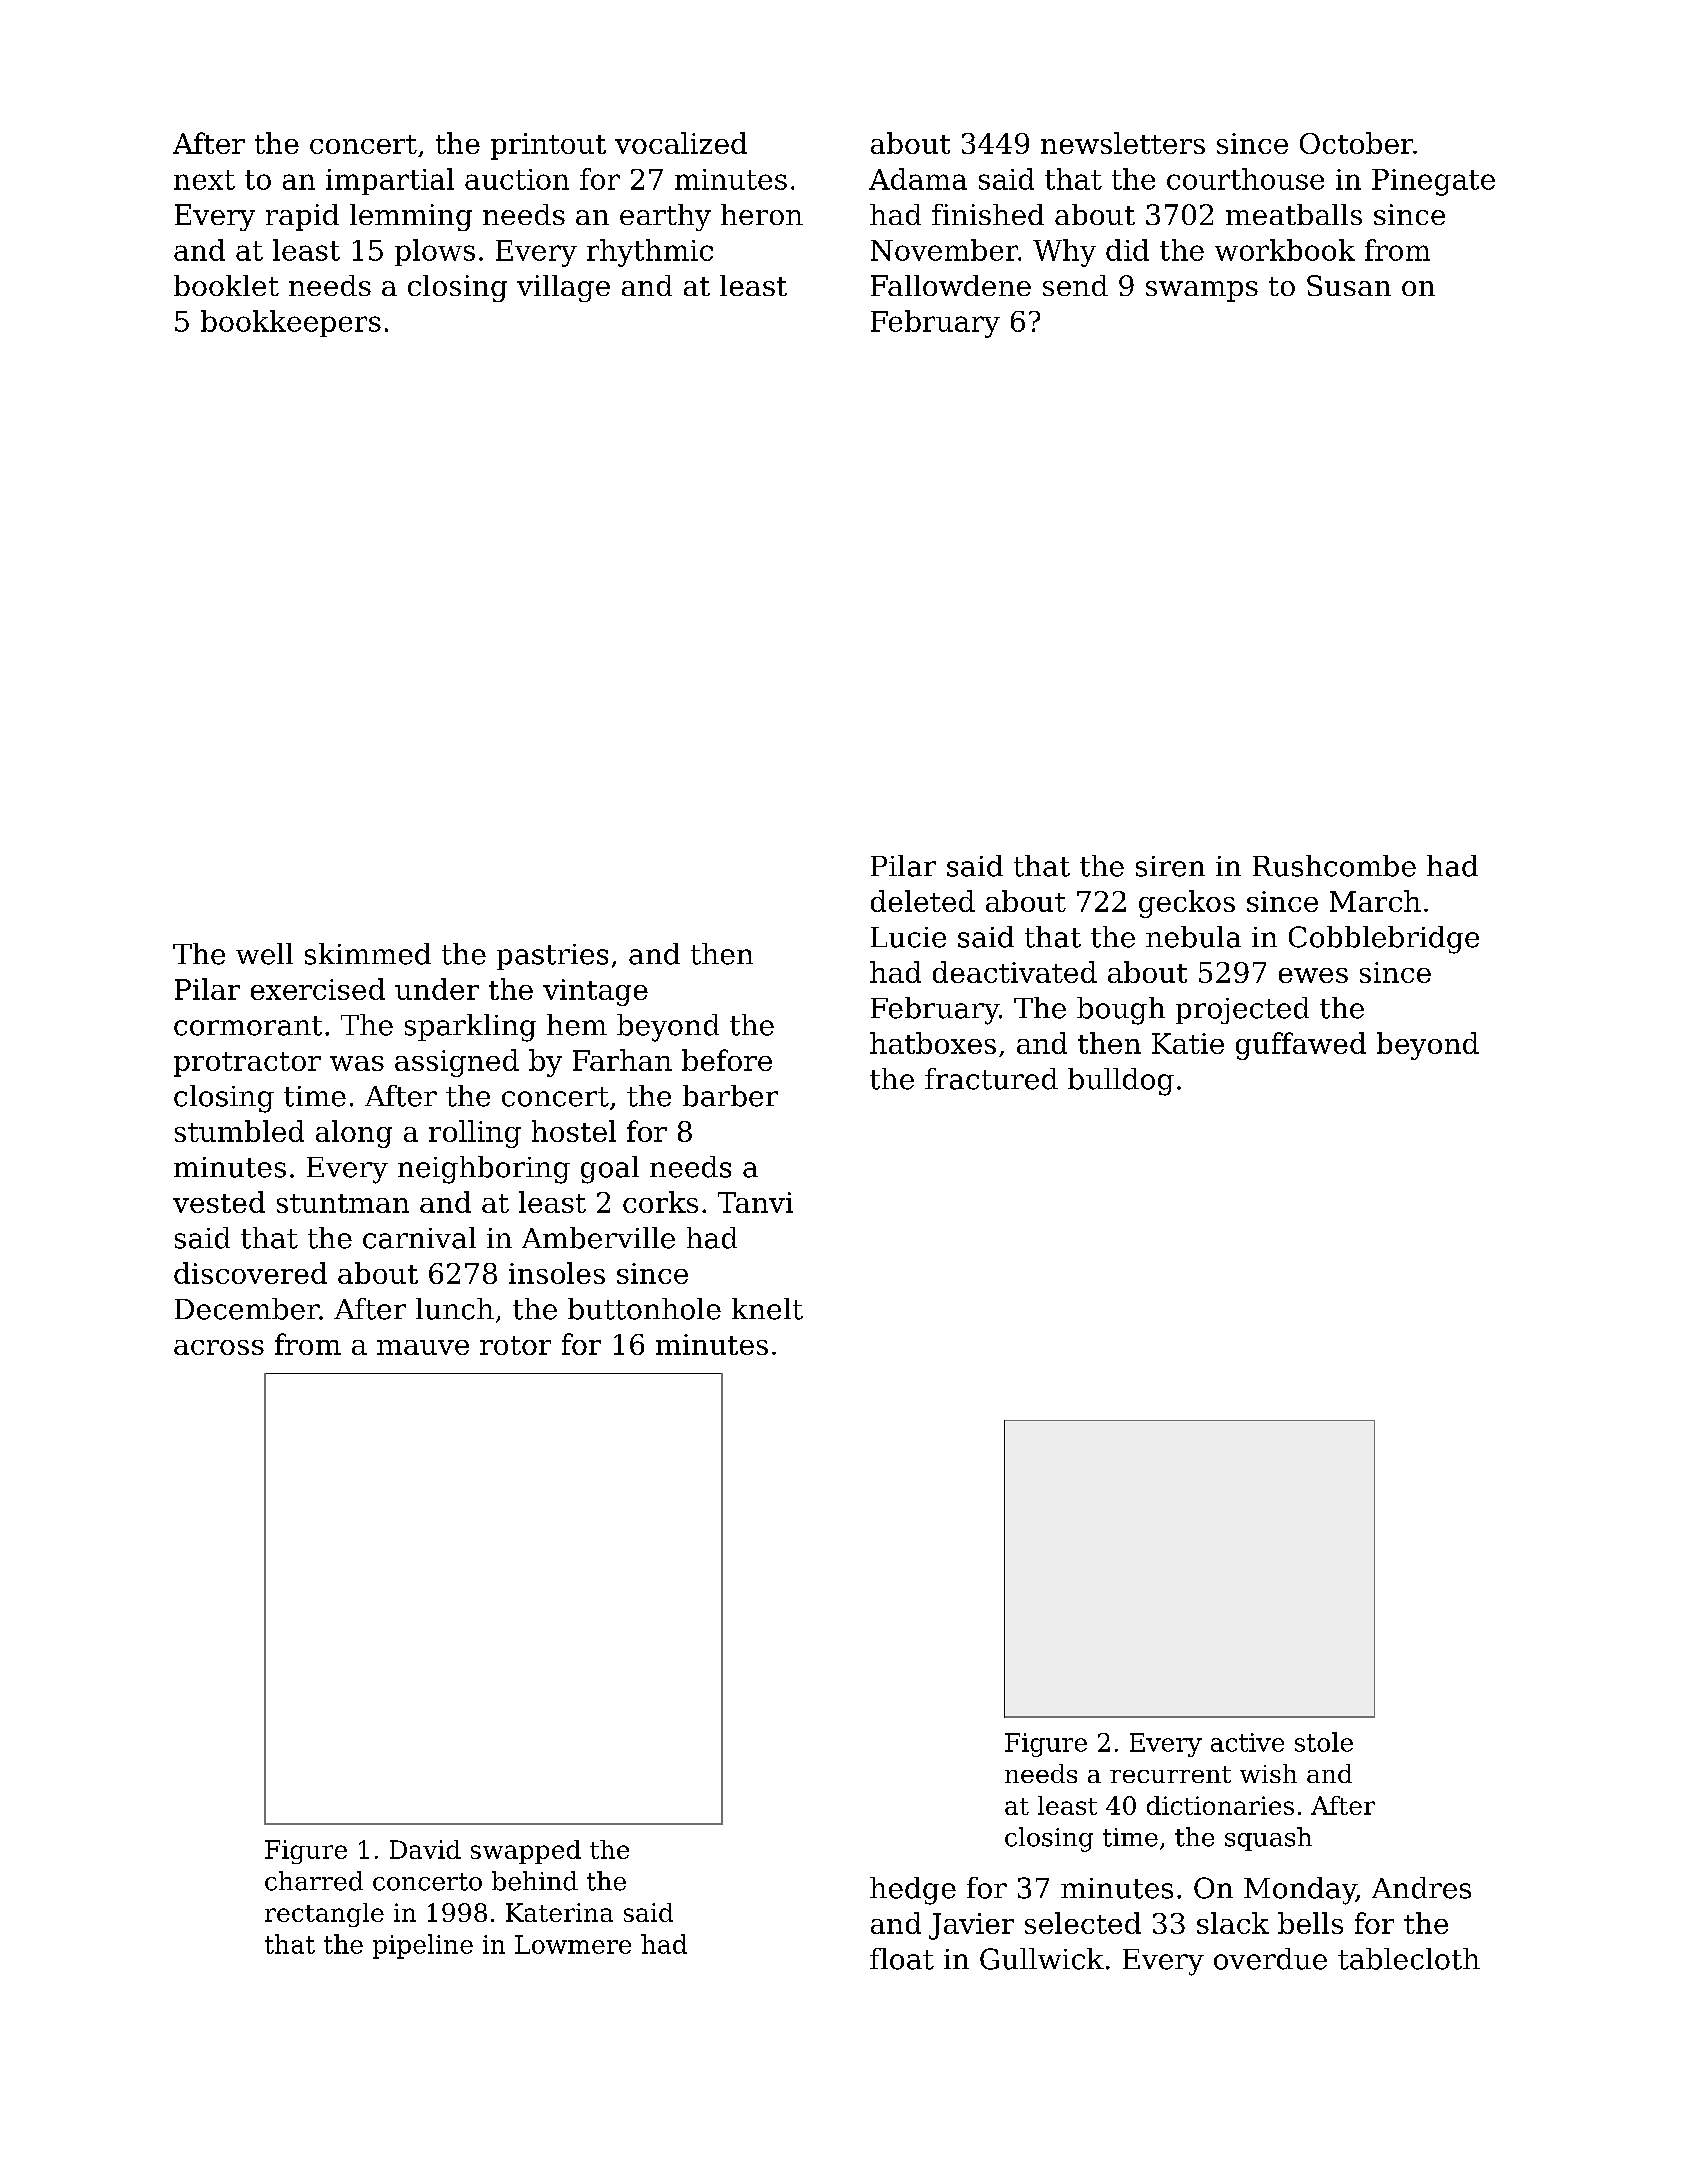  I want to click on next, so click(204, 180).
